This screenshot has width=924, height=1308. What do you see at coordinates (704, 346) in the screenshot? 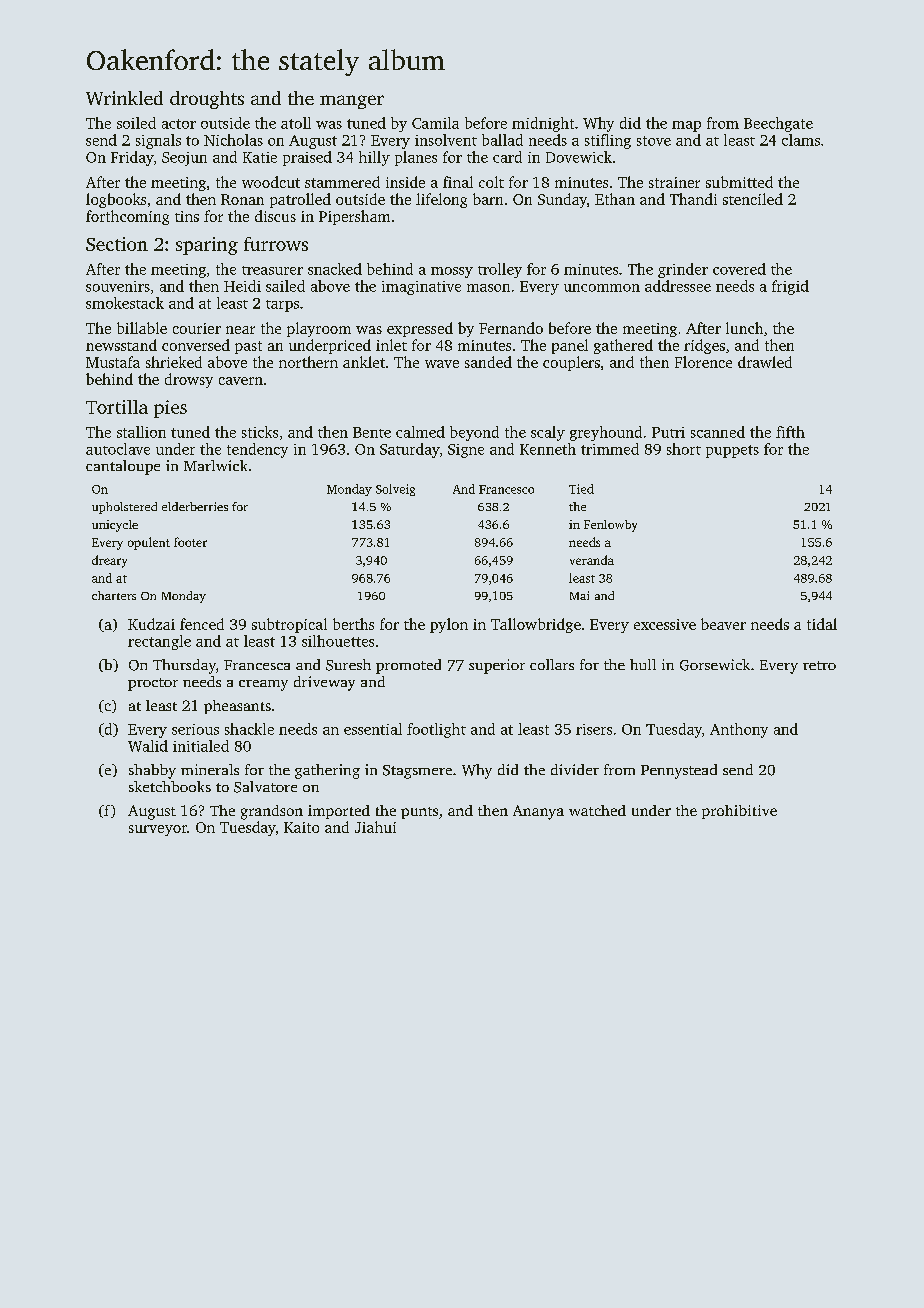
I see `ridges` at bounding box center [704, 346].
